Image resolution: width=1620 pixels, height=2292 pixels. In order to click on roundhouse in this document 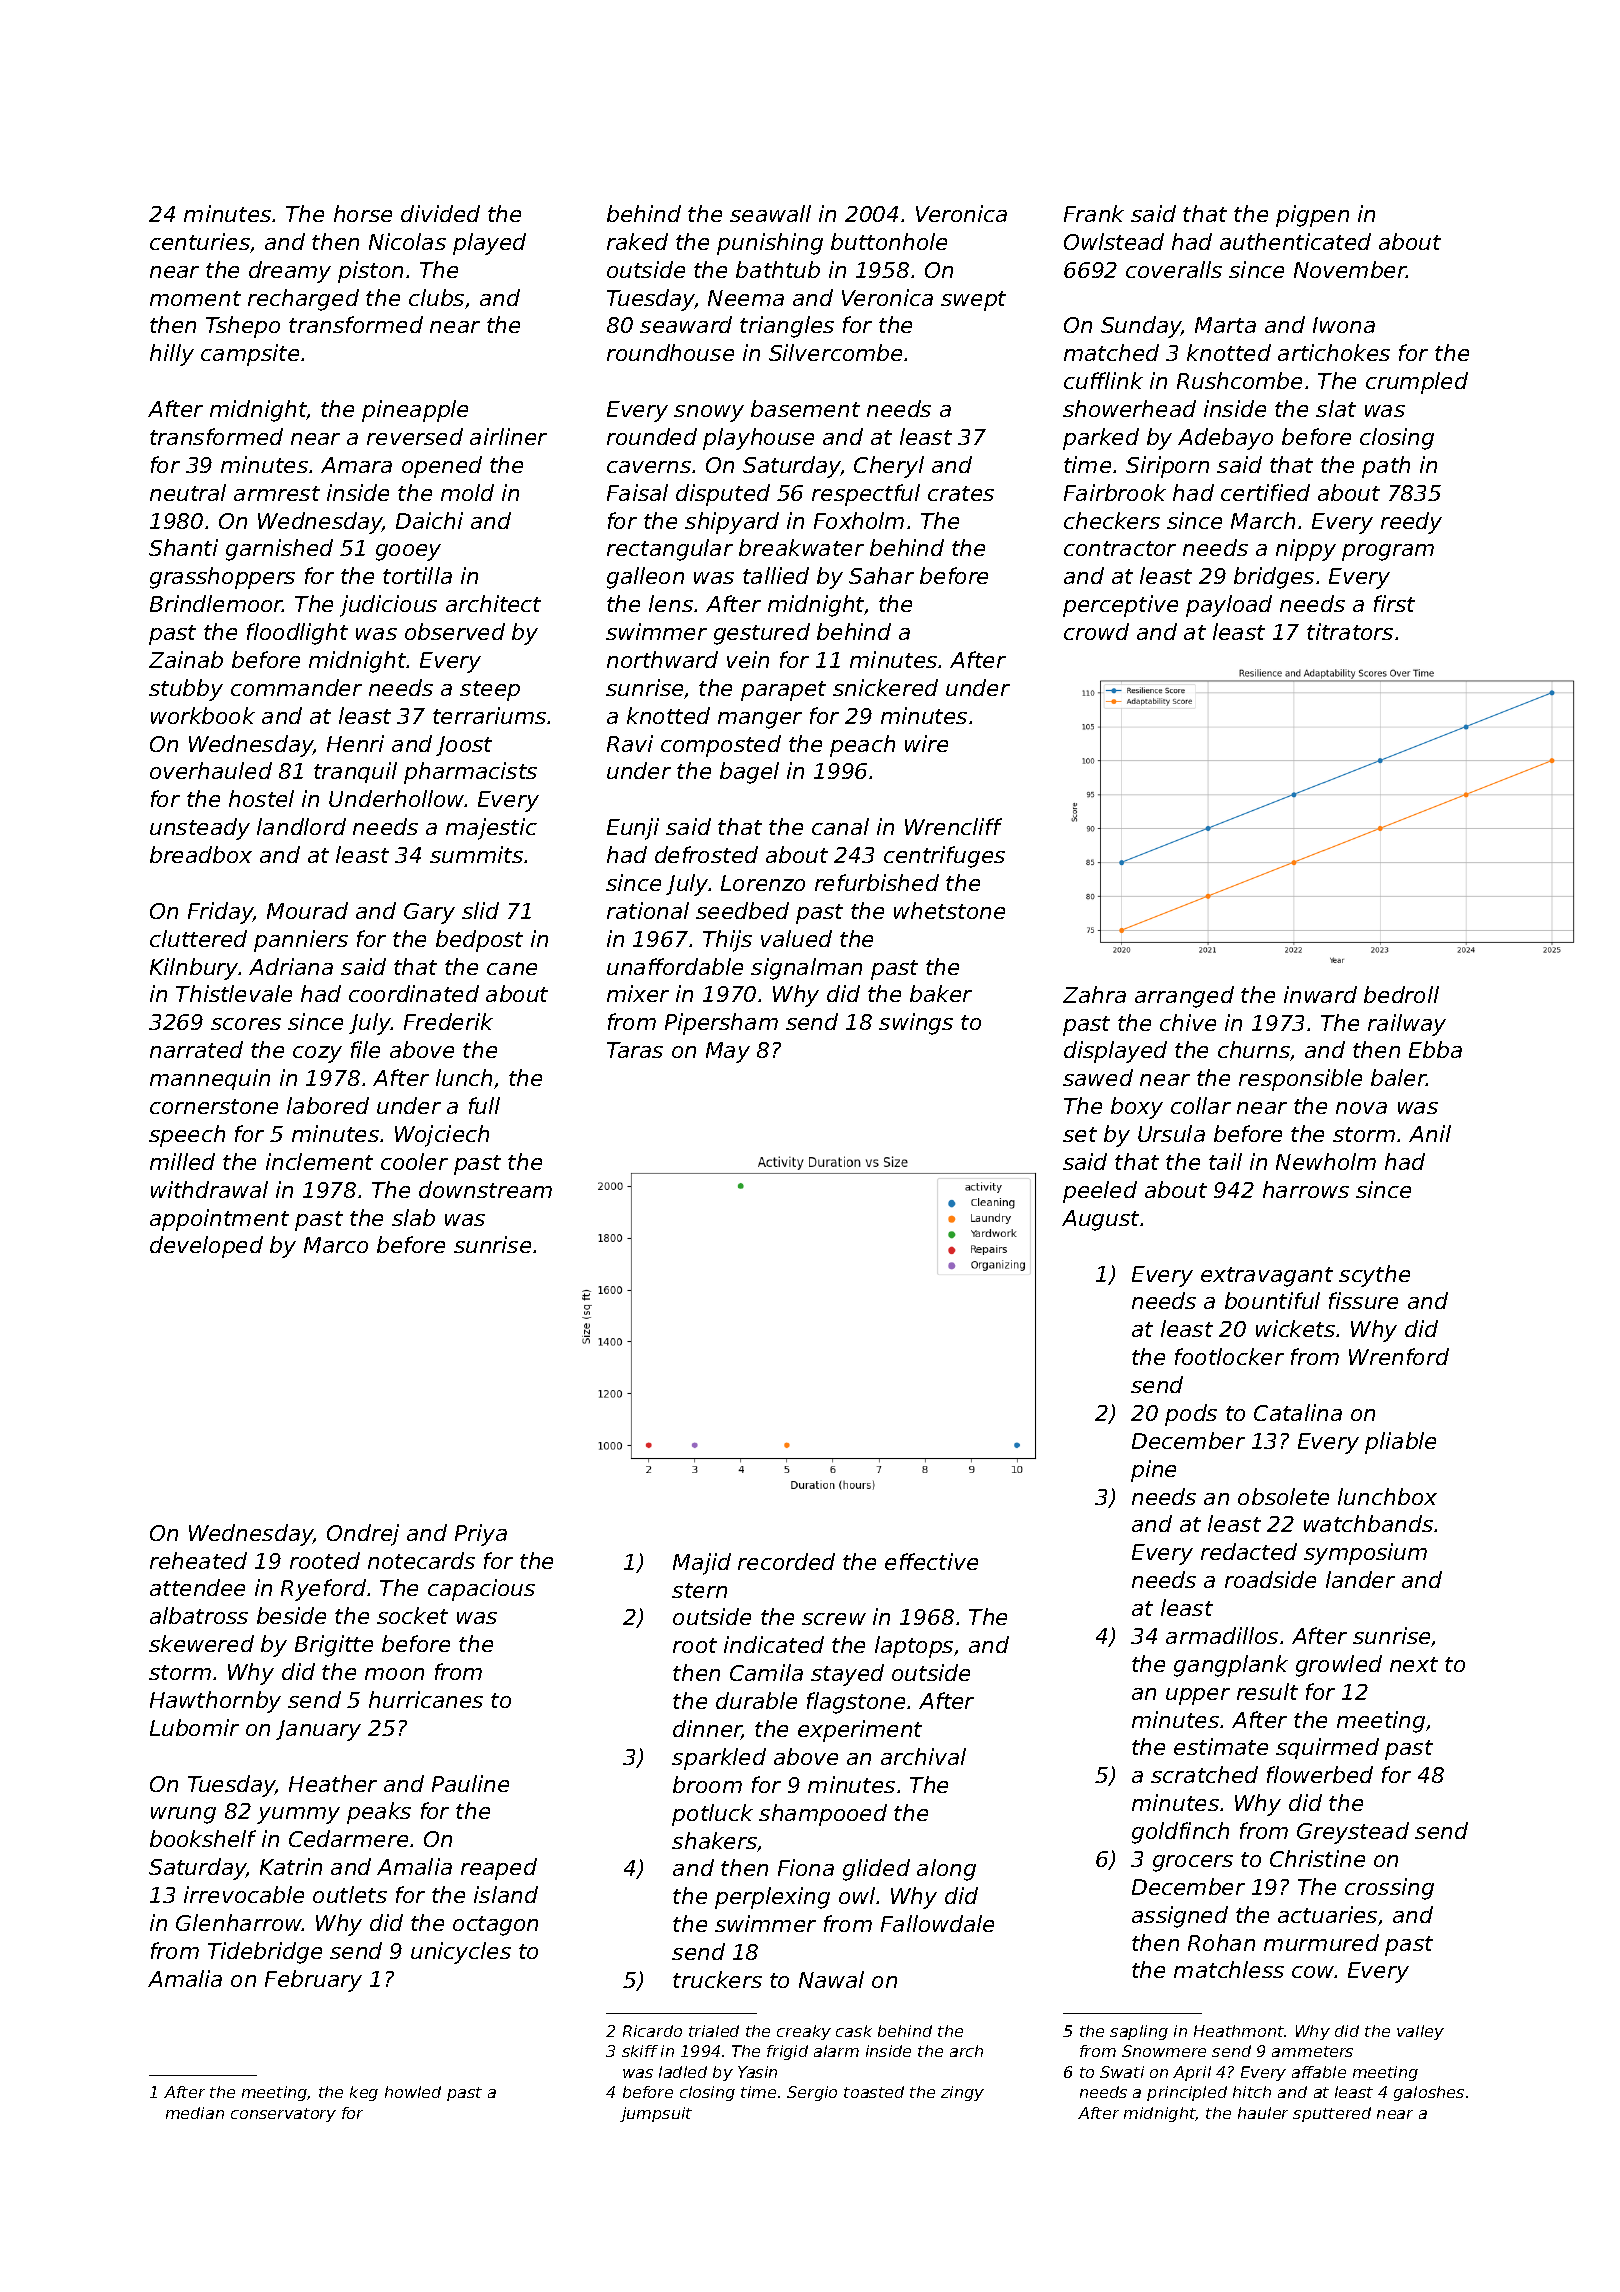, I will do `click(670, 352)`.
